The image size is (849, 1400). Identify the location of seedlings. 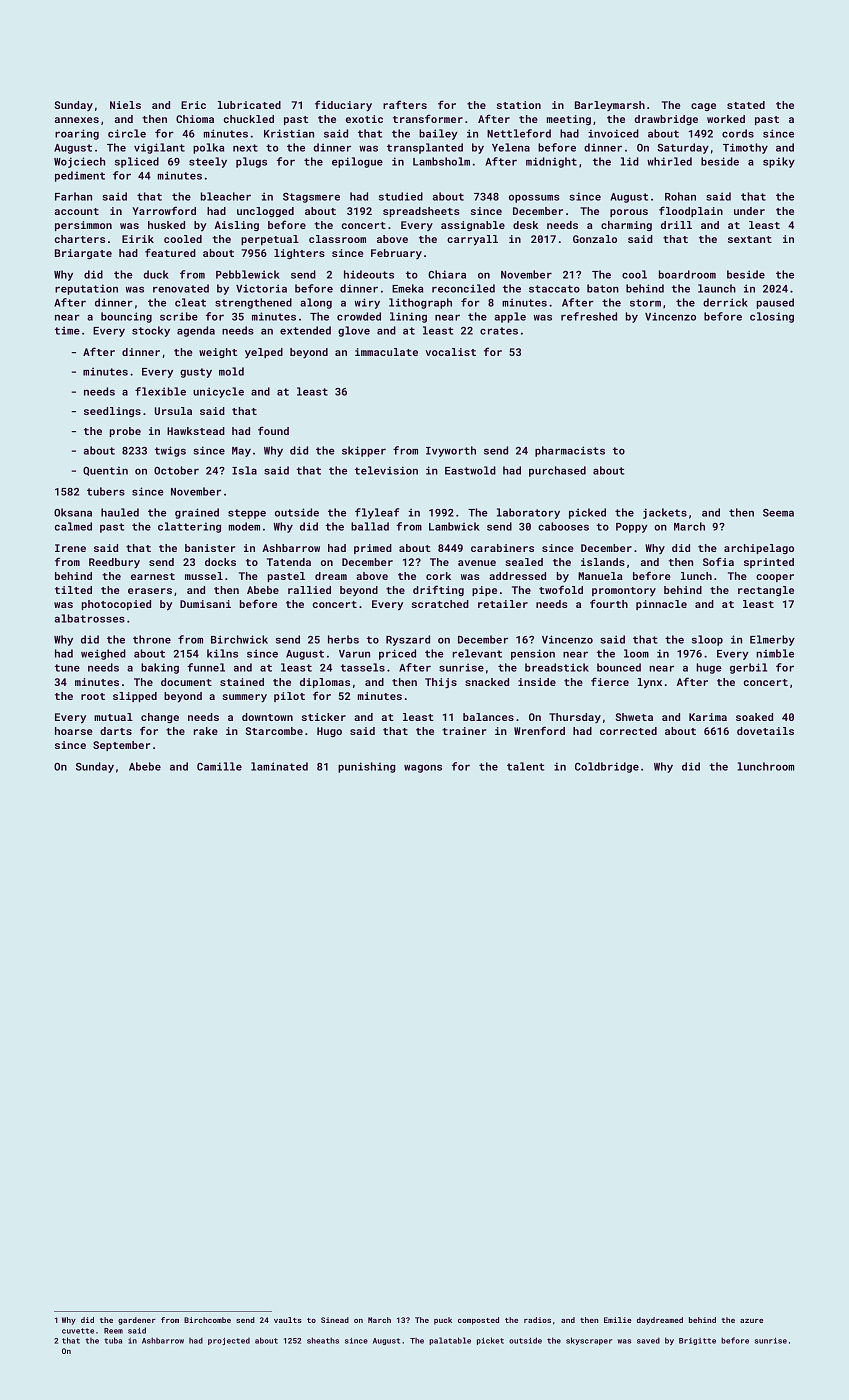
(112, 412).
